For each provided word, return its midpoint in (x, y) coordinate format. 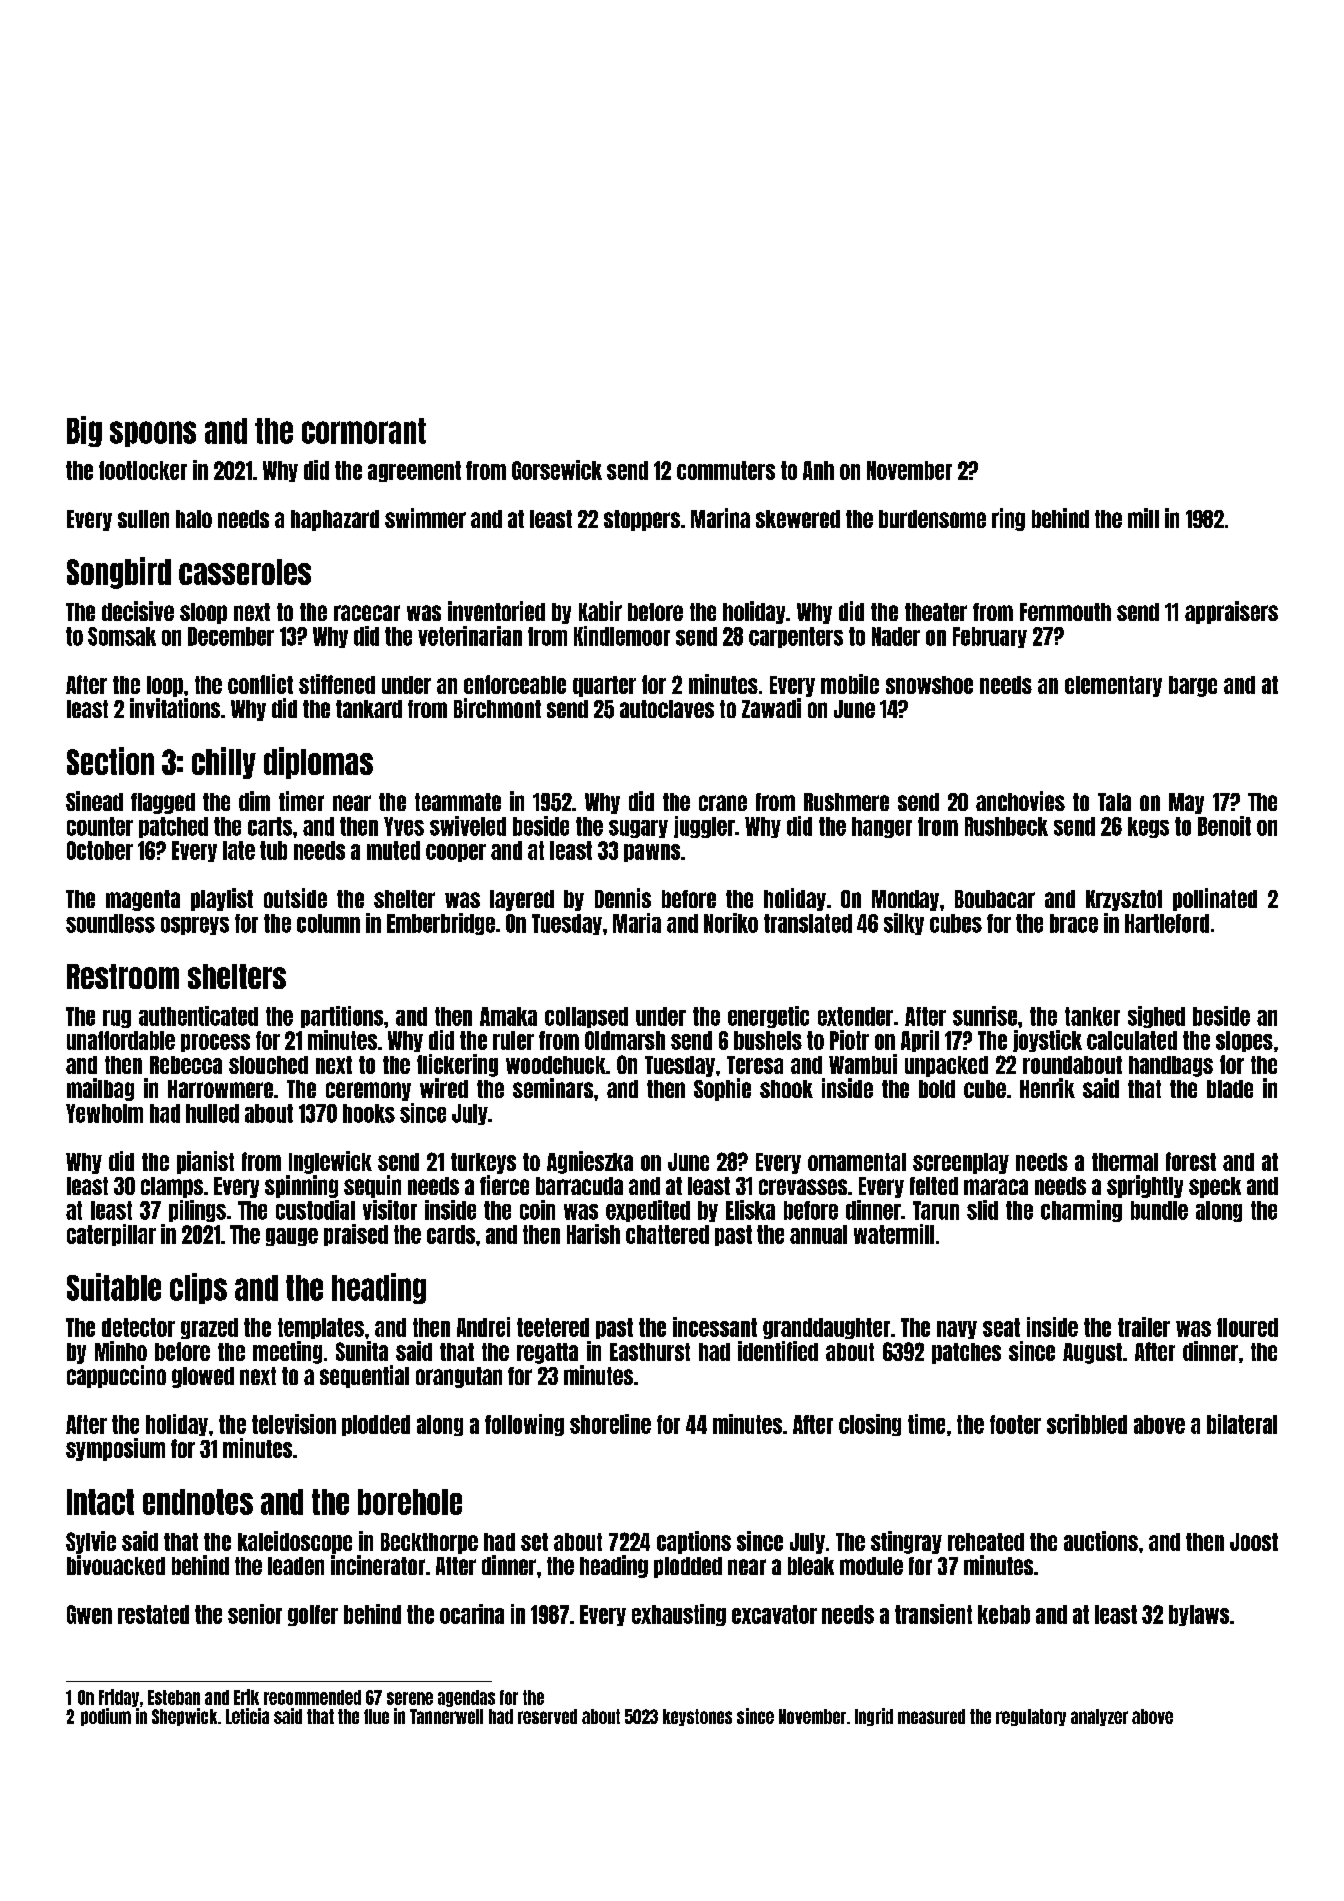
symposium (115, 1449)
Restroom (123, 976)
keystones (697, 1717)
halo (194, 519)
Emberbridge (441, 924)
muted (393, 850)
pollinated (1215, 899)
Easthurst (650, 1352)
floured (1247, 1327)
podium (106, 1717)
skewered (798, 519)
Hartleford (1167, 923)
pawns (652, 853)
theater (936, 612)
